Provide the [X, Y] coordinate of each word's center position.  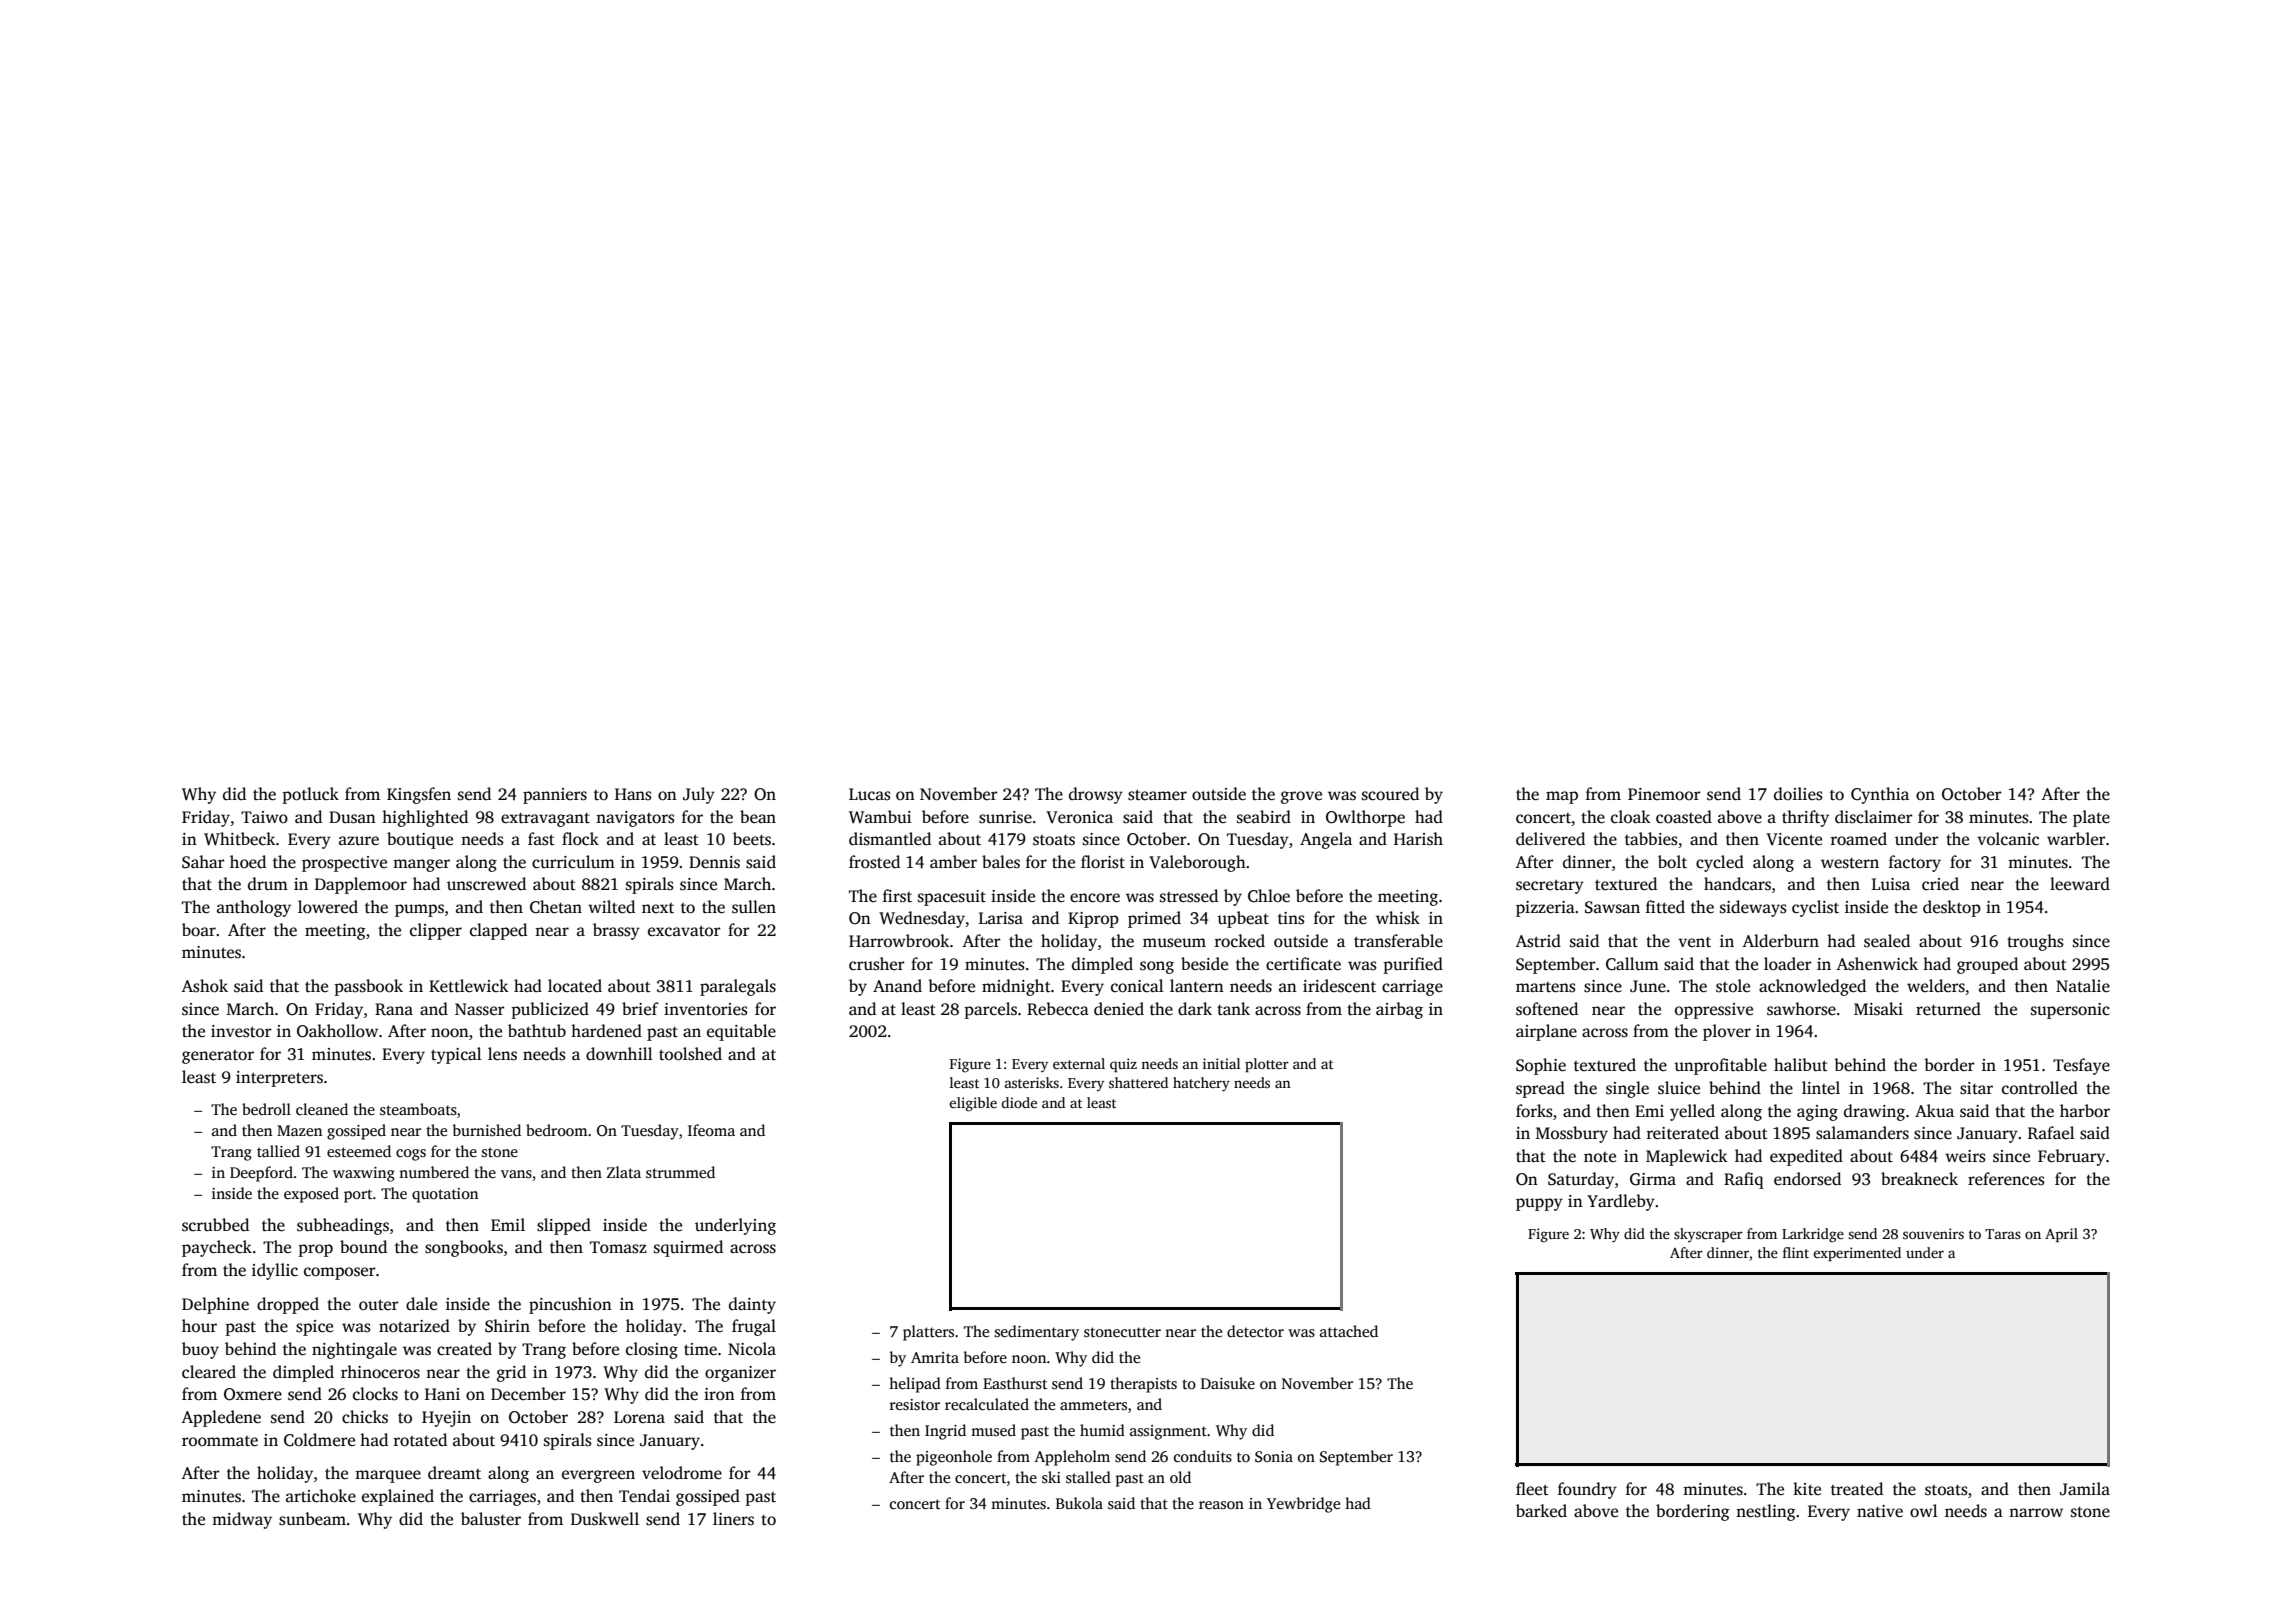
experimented [1857, 1254]
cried [1940, 884]
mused [993, 1430]
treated [1857, 1489]
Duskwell [605, 1519]
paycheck [217, 1248]
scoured [1390, 794]
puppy [1539, 1204]
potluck [311, 795]
